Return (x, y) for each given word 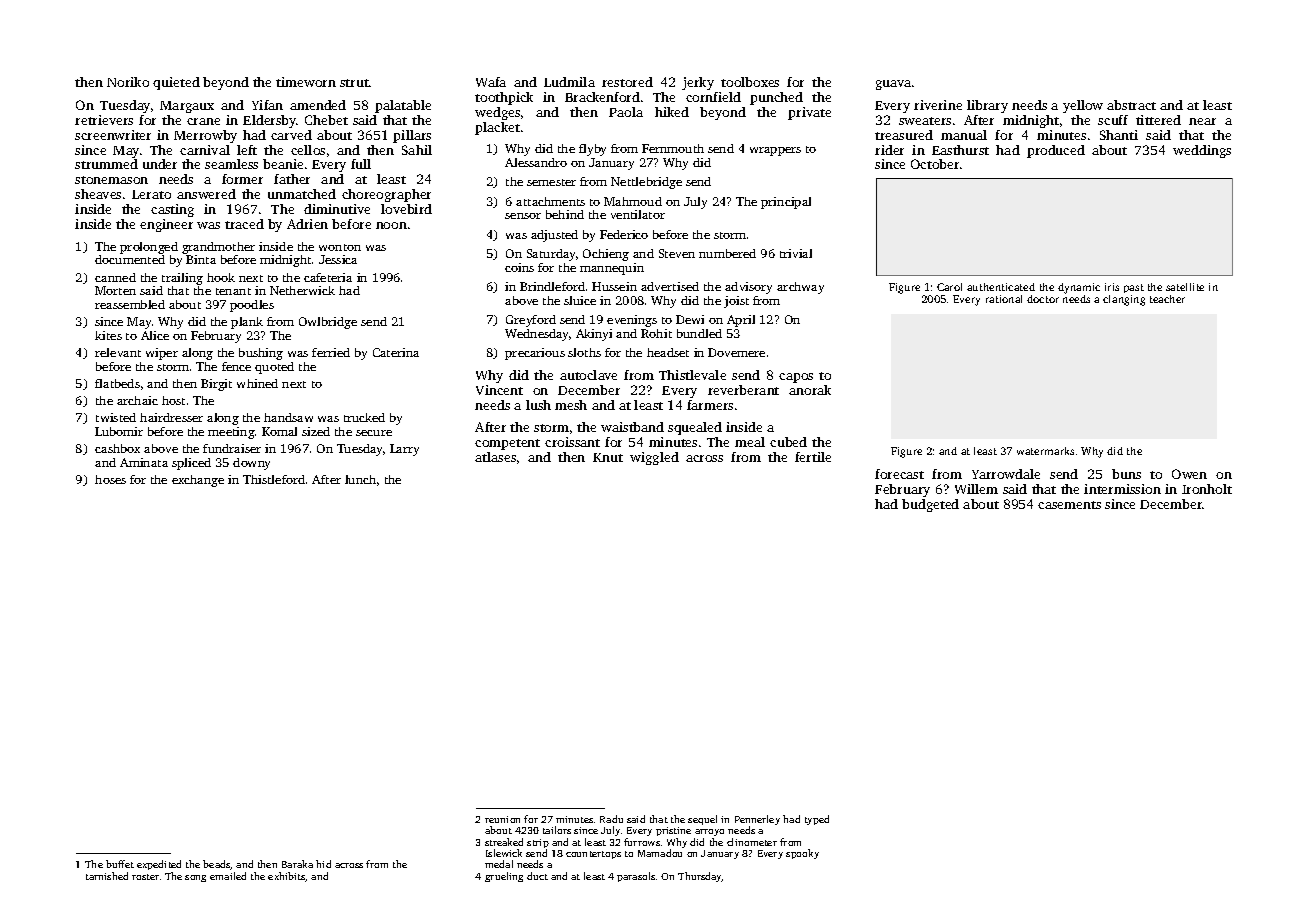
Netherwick (302, 290)
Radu (611, 819)
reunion (502, 819)
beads (217, 865)
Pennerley (757, 820)
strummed (106, 164)
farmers (710, 405)
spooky (802, 854)
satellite (1185, 287)
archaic (137, 400)
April (741, 321)
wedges (497, 113)
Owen (1189, 474)
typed (817, 820)
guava (893, 85)
